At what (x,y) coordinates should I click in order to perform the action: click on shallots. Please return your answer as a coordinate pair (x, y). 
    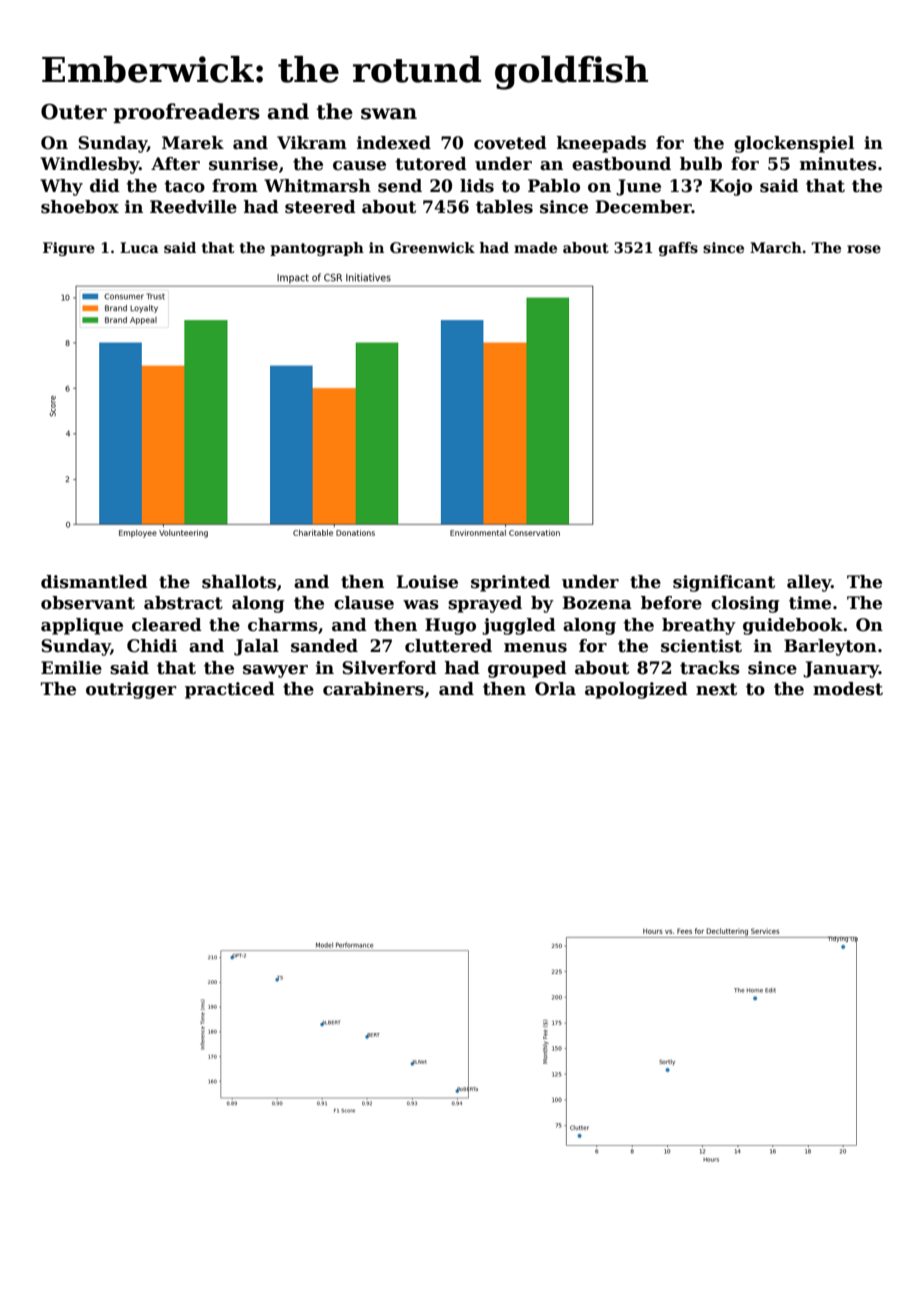
    Looking at the image, I should click on (239, 582).
